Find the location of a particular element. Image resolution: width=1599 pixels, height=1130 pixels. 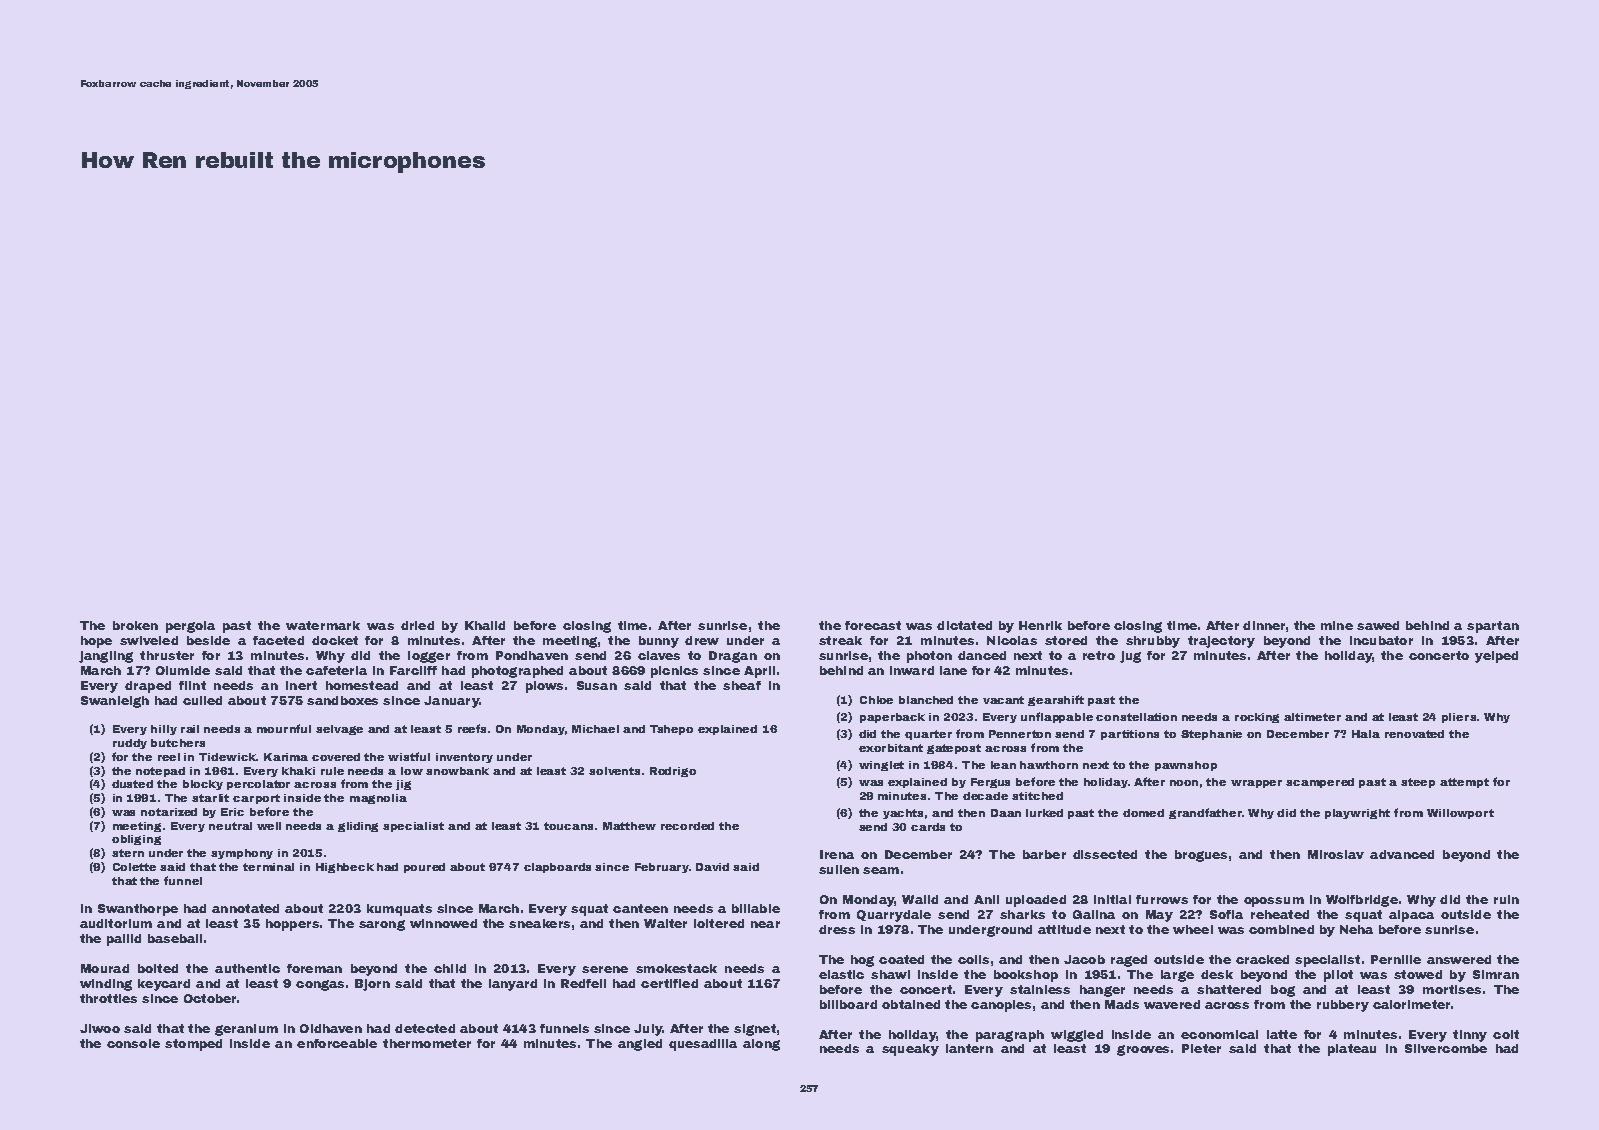

rocking is located at coordinates (1257, 718).
